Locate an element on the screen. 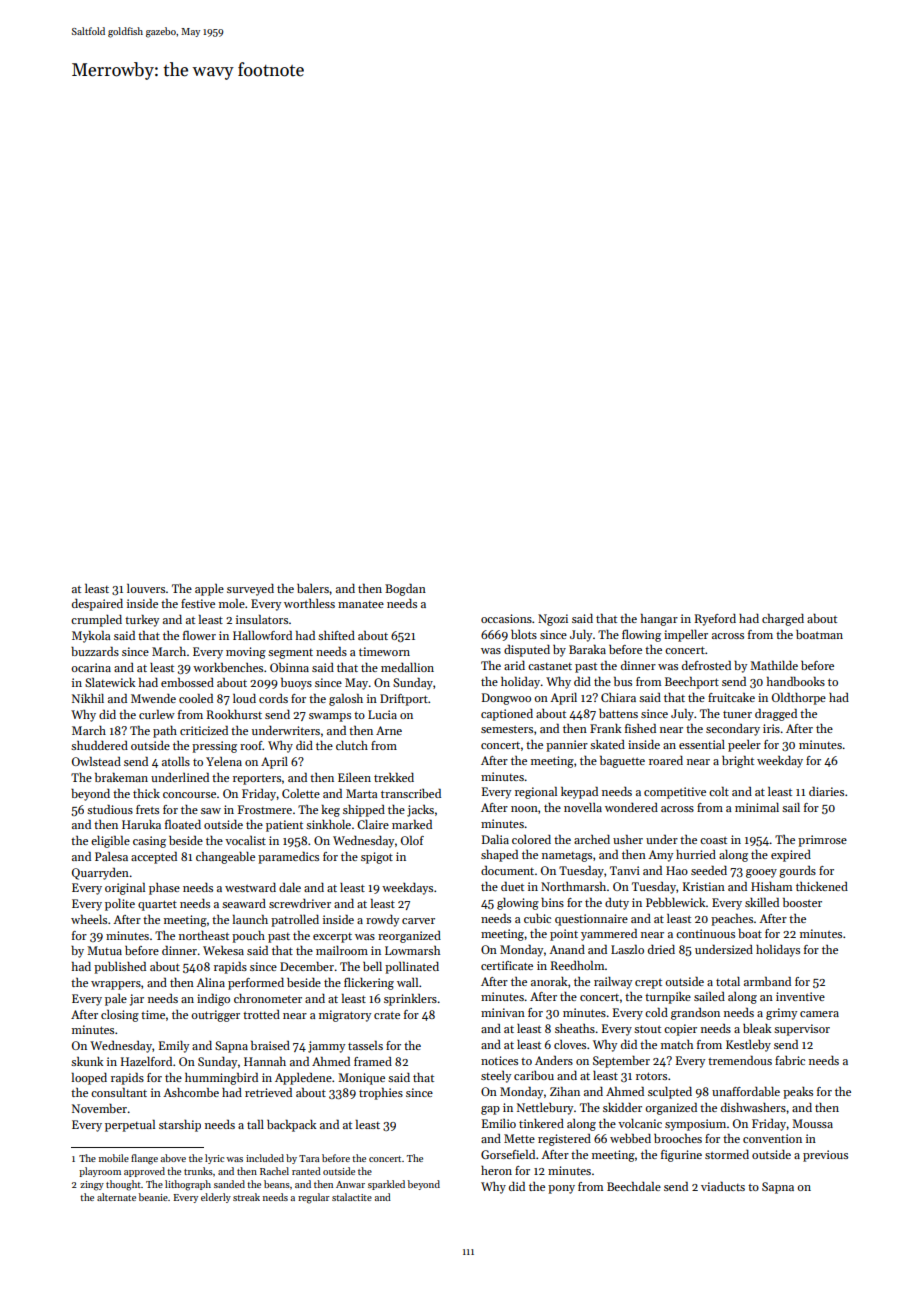 Image resolution: width=924 pixels, height=1308 pixels. Baraka is located at coordinates (587, 649).
